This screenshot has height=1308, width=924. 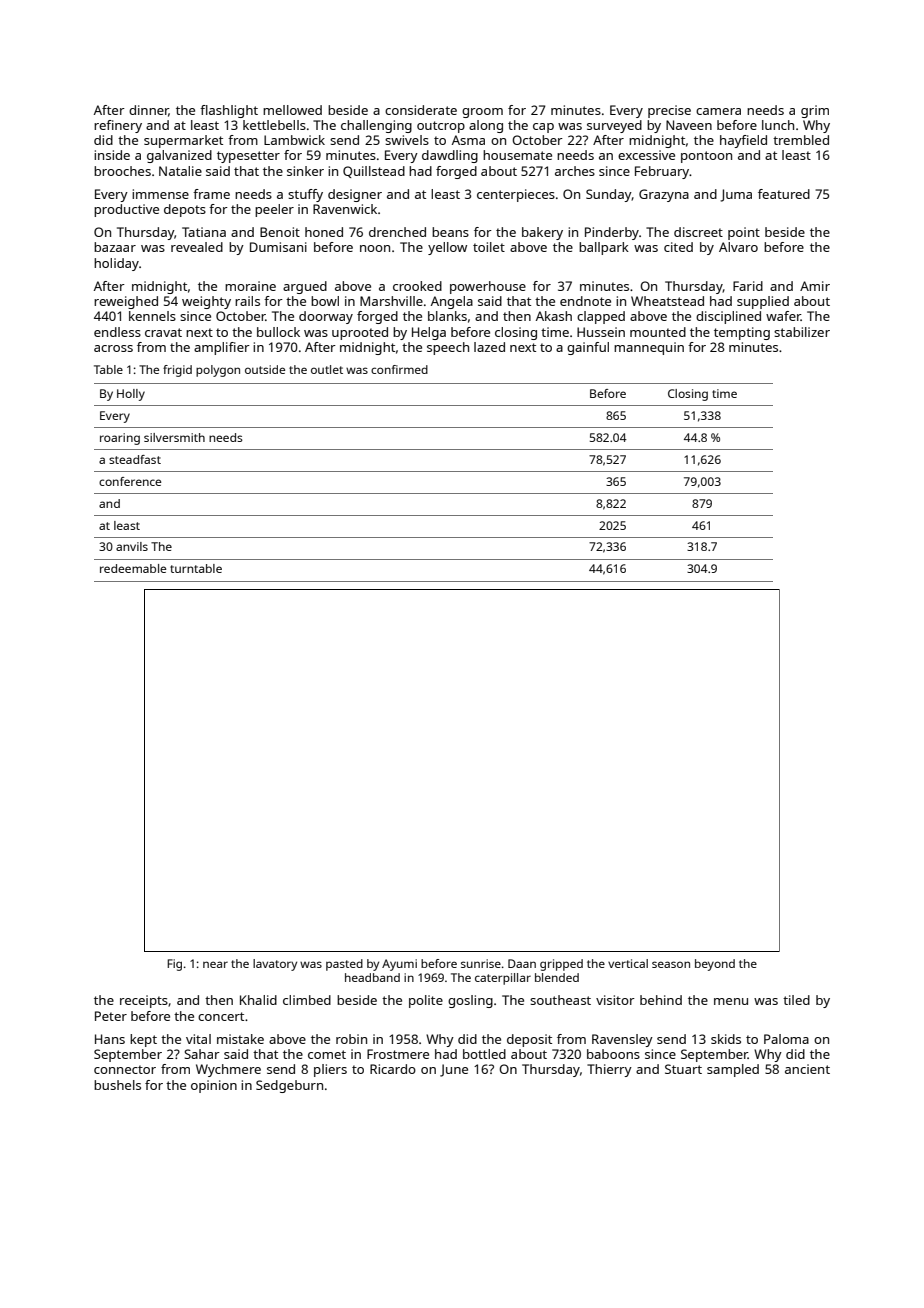 What do you see at coordinates (815, 286) in the screenshot?
I see `Amir` at bounding box center [815, 286].
